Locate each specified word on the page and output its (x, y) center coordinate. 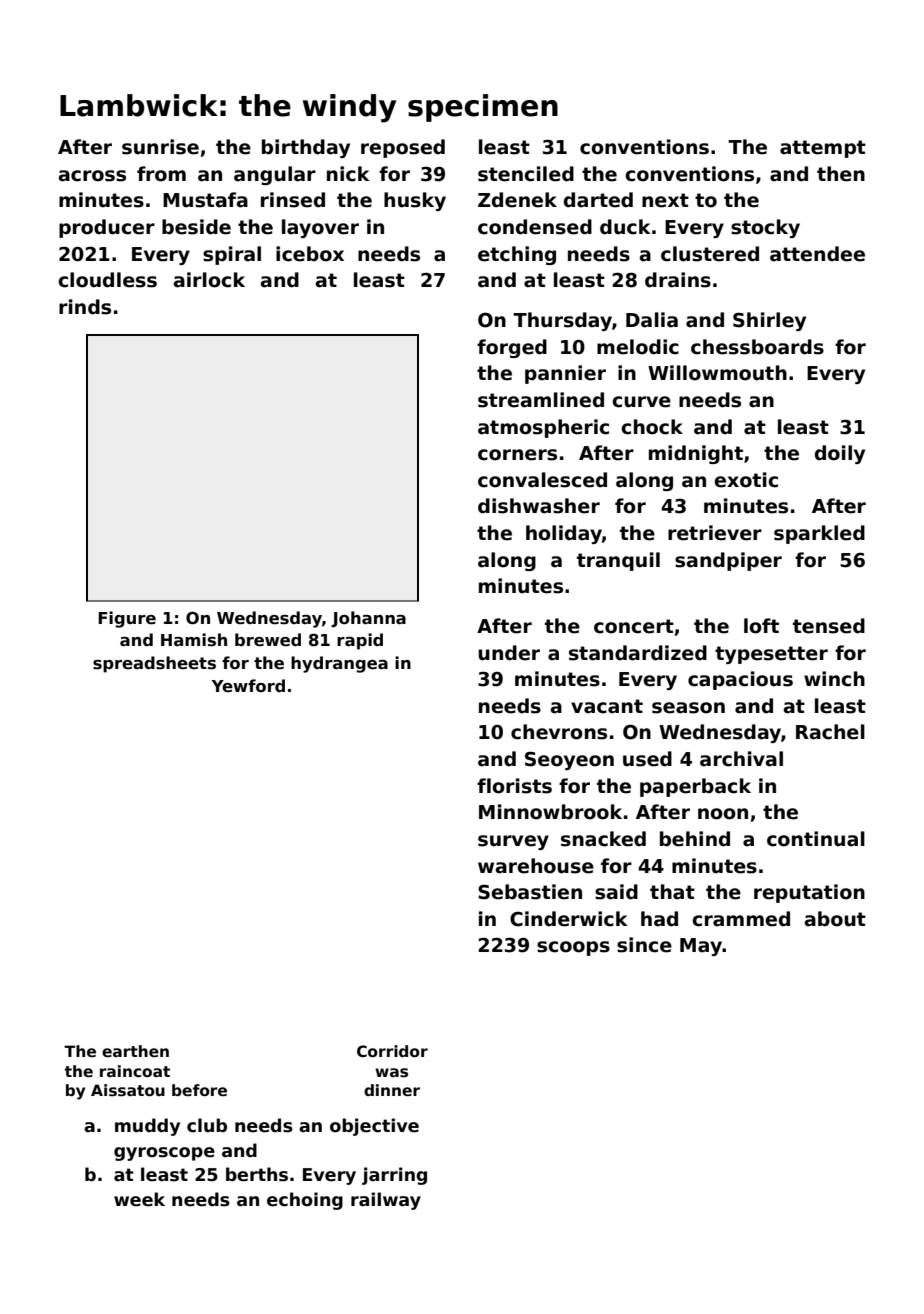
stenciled (526, 174)
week (139, 1199)
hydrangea (339, 664)
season (688, 708)
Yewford (248, 686)
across (92, 176)
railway (386, 1201)
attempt (823, 149)
